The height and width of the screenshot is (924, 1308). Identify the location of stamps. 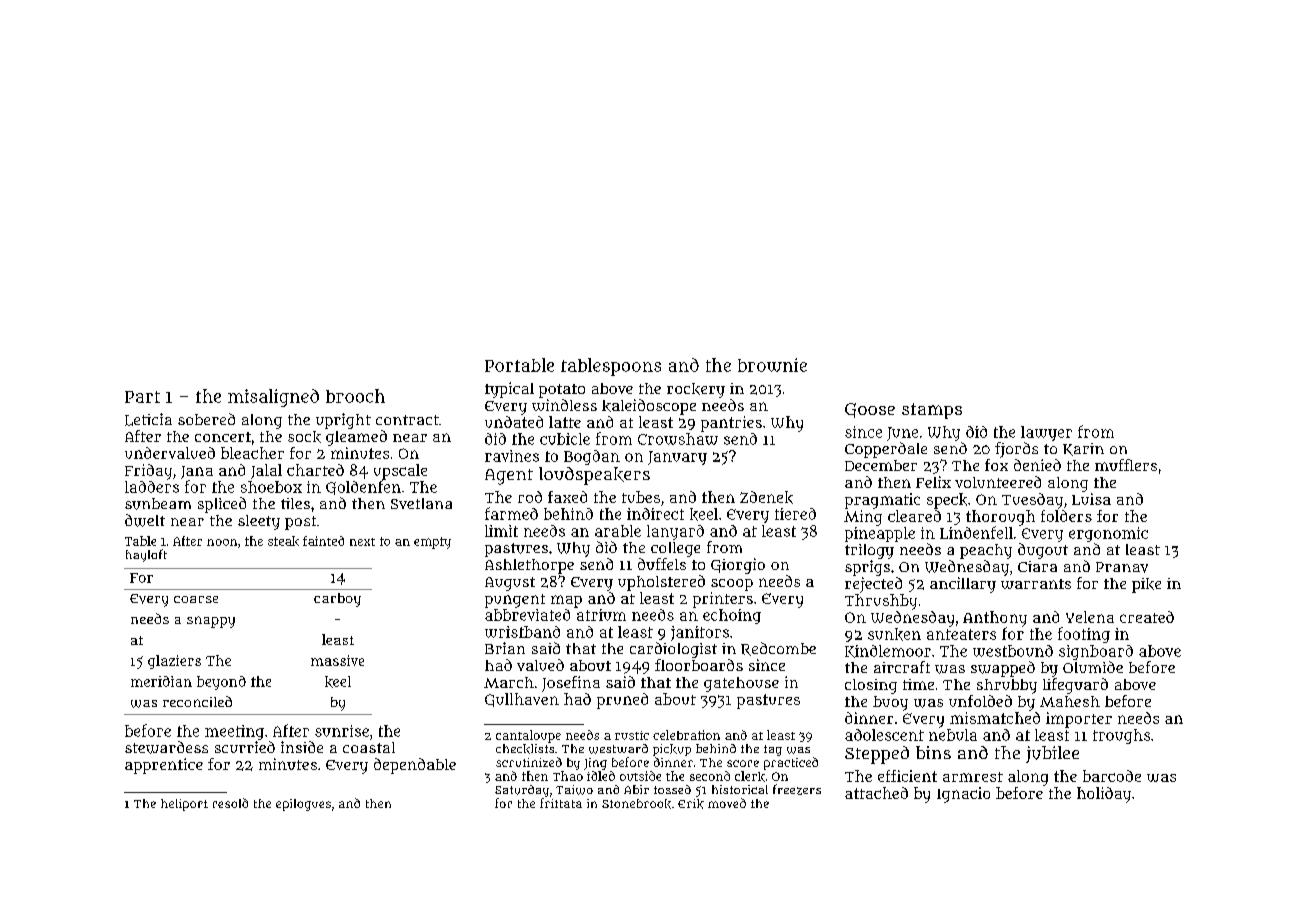
(932, 411).
